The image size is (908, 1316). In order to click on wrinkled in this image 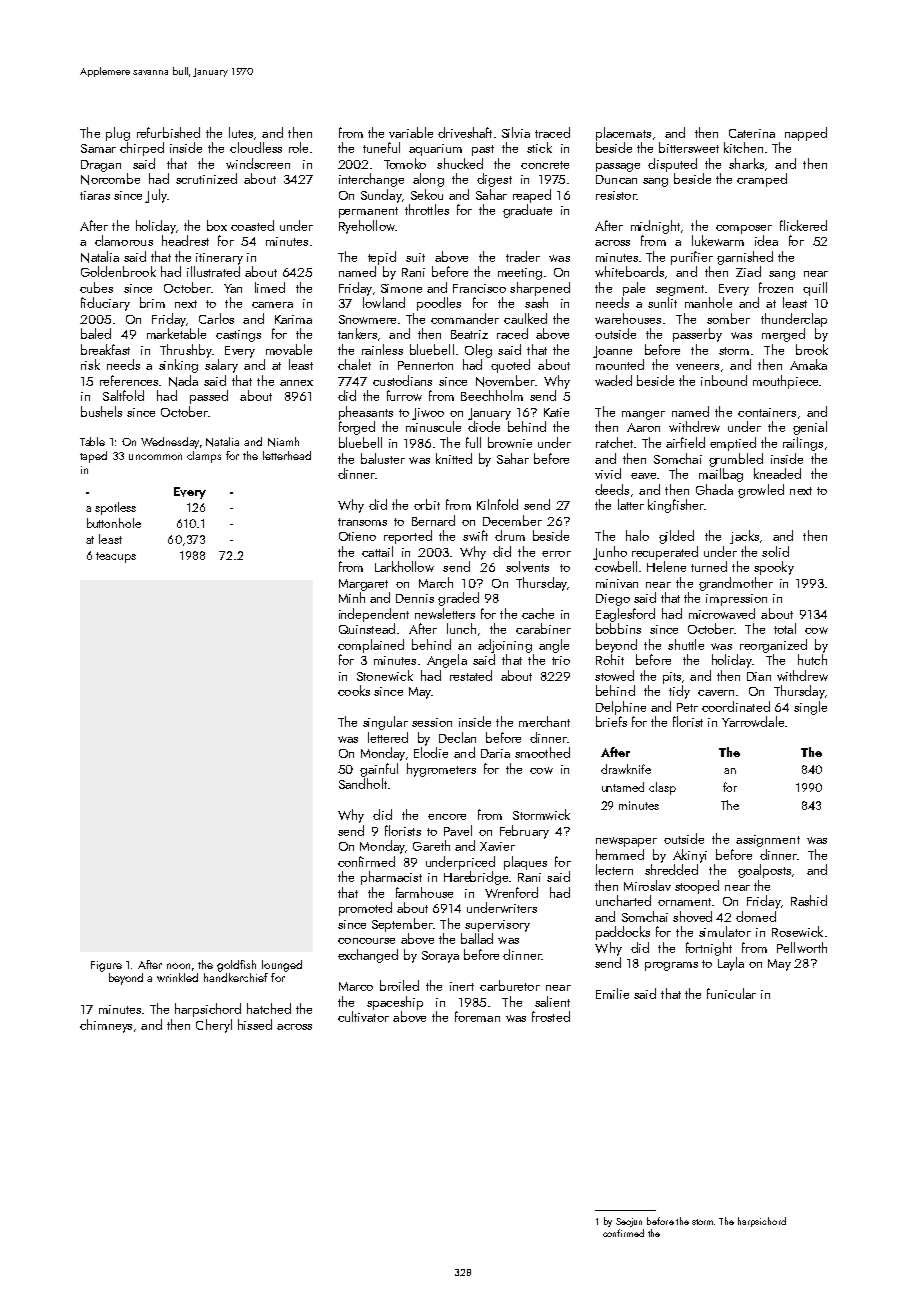, I will do `click(177, 977)`.
